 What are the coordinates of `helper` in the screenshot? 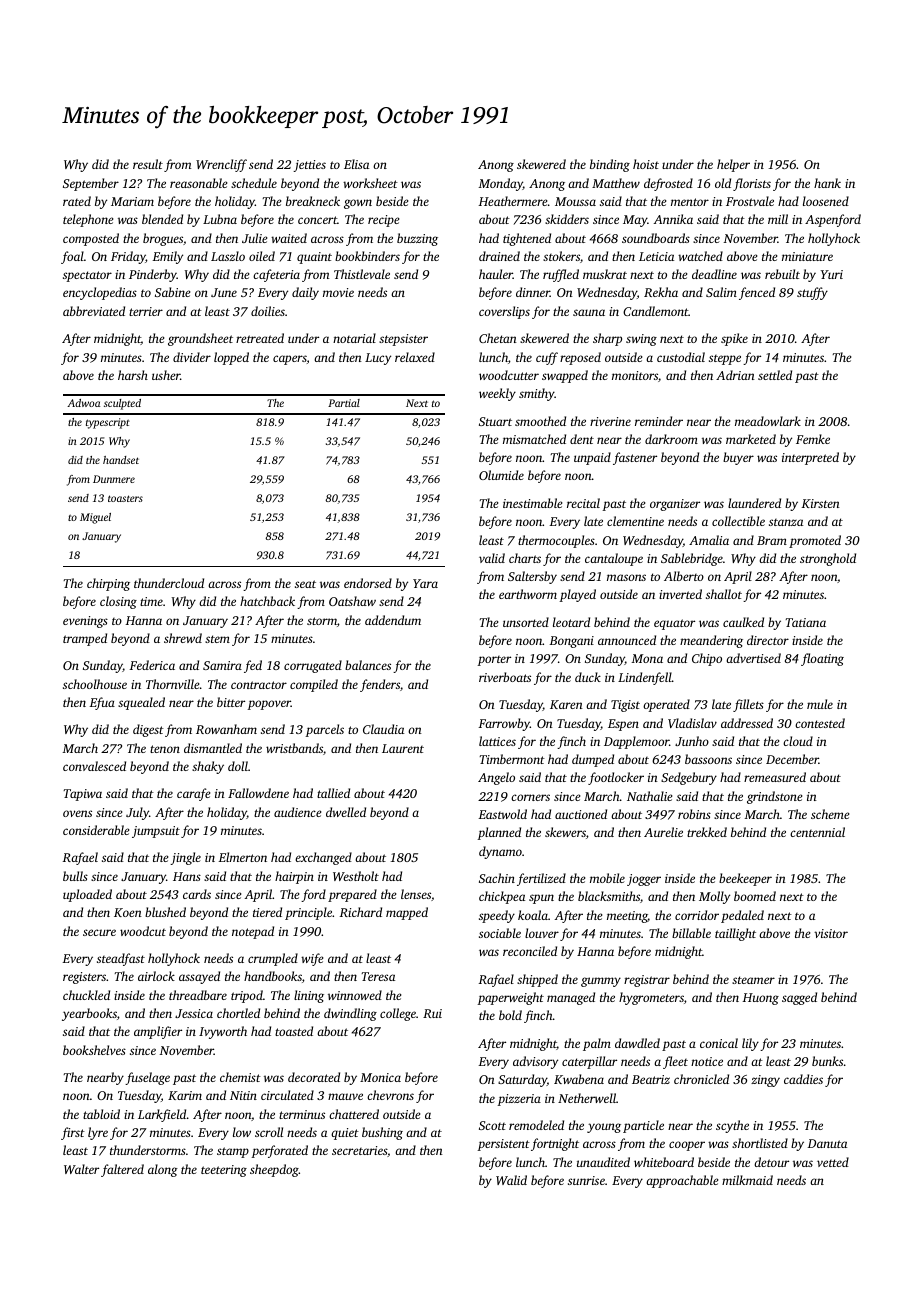 It's located at (733, 165).
